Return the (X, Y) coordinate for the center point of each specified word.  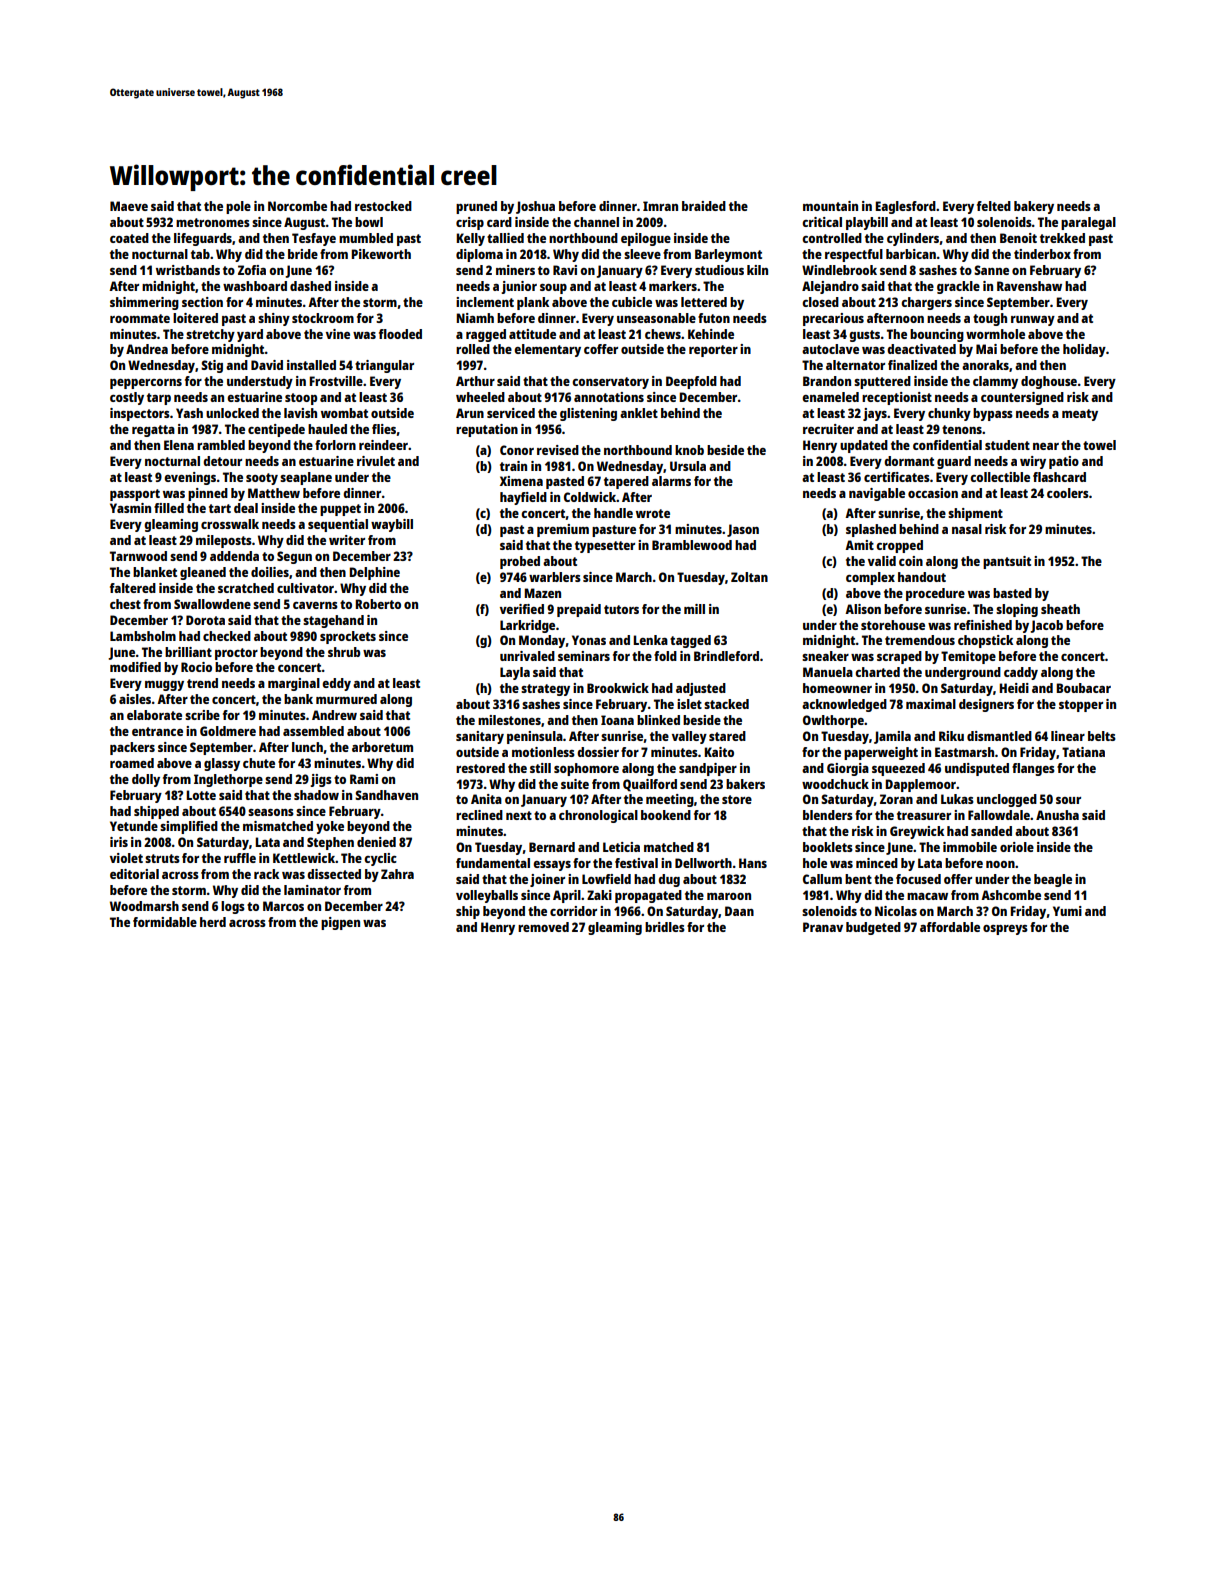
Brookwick (618, 688)
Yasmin (130, 508)
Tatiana (1083, 752)
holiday (1084, 350)
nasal (967, 529)
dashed (310, 286)
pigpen (340, 923)
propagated (648, 896)
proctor (236, 654)
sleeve (642, 254)
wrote (653, 513)
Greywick (917, 832)
